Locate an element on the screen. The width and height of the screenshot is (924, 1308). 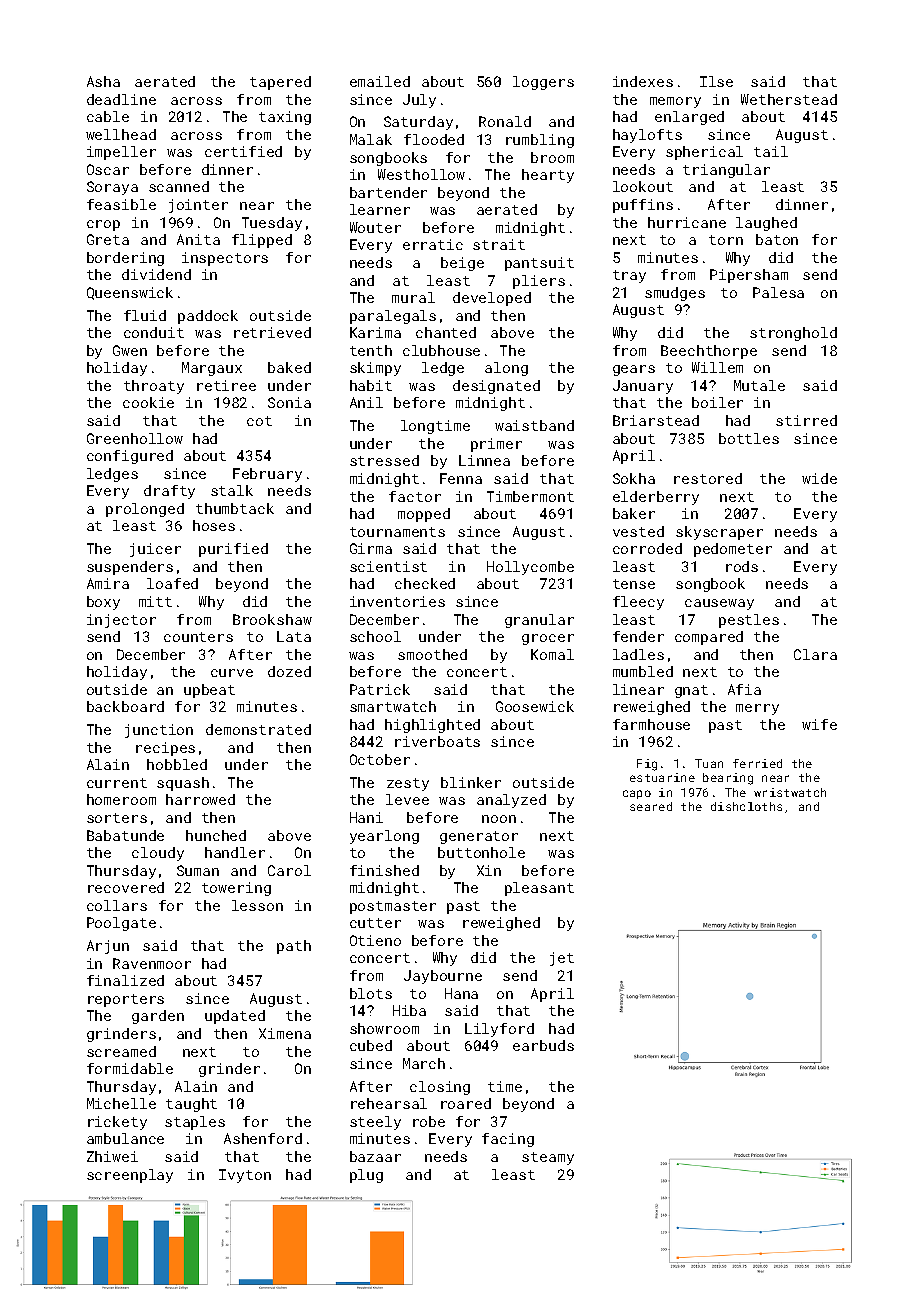
dishcloths is located at coordinates (746, 806).
